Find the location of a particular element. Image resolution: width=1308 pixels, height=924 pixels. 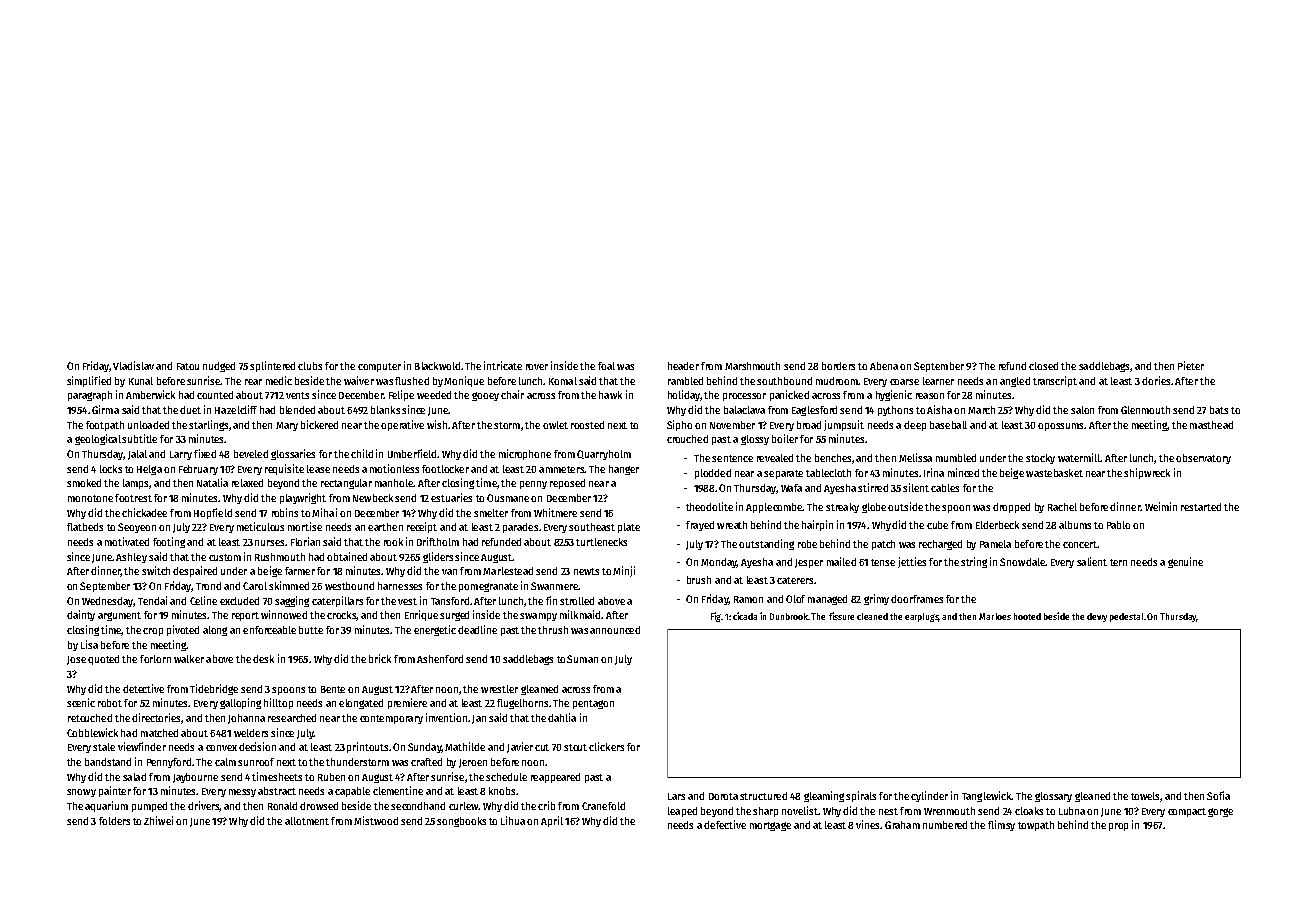

Suman is located at coordinates (582, 659).
